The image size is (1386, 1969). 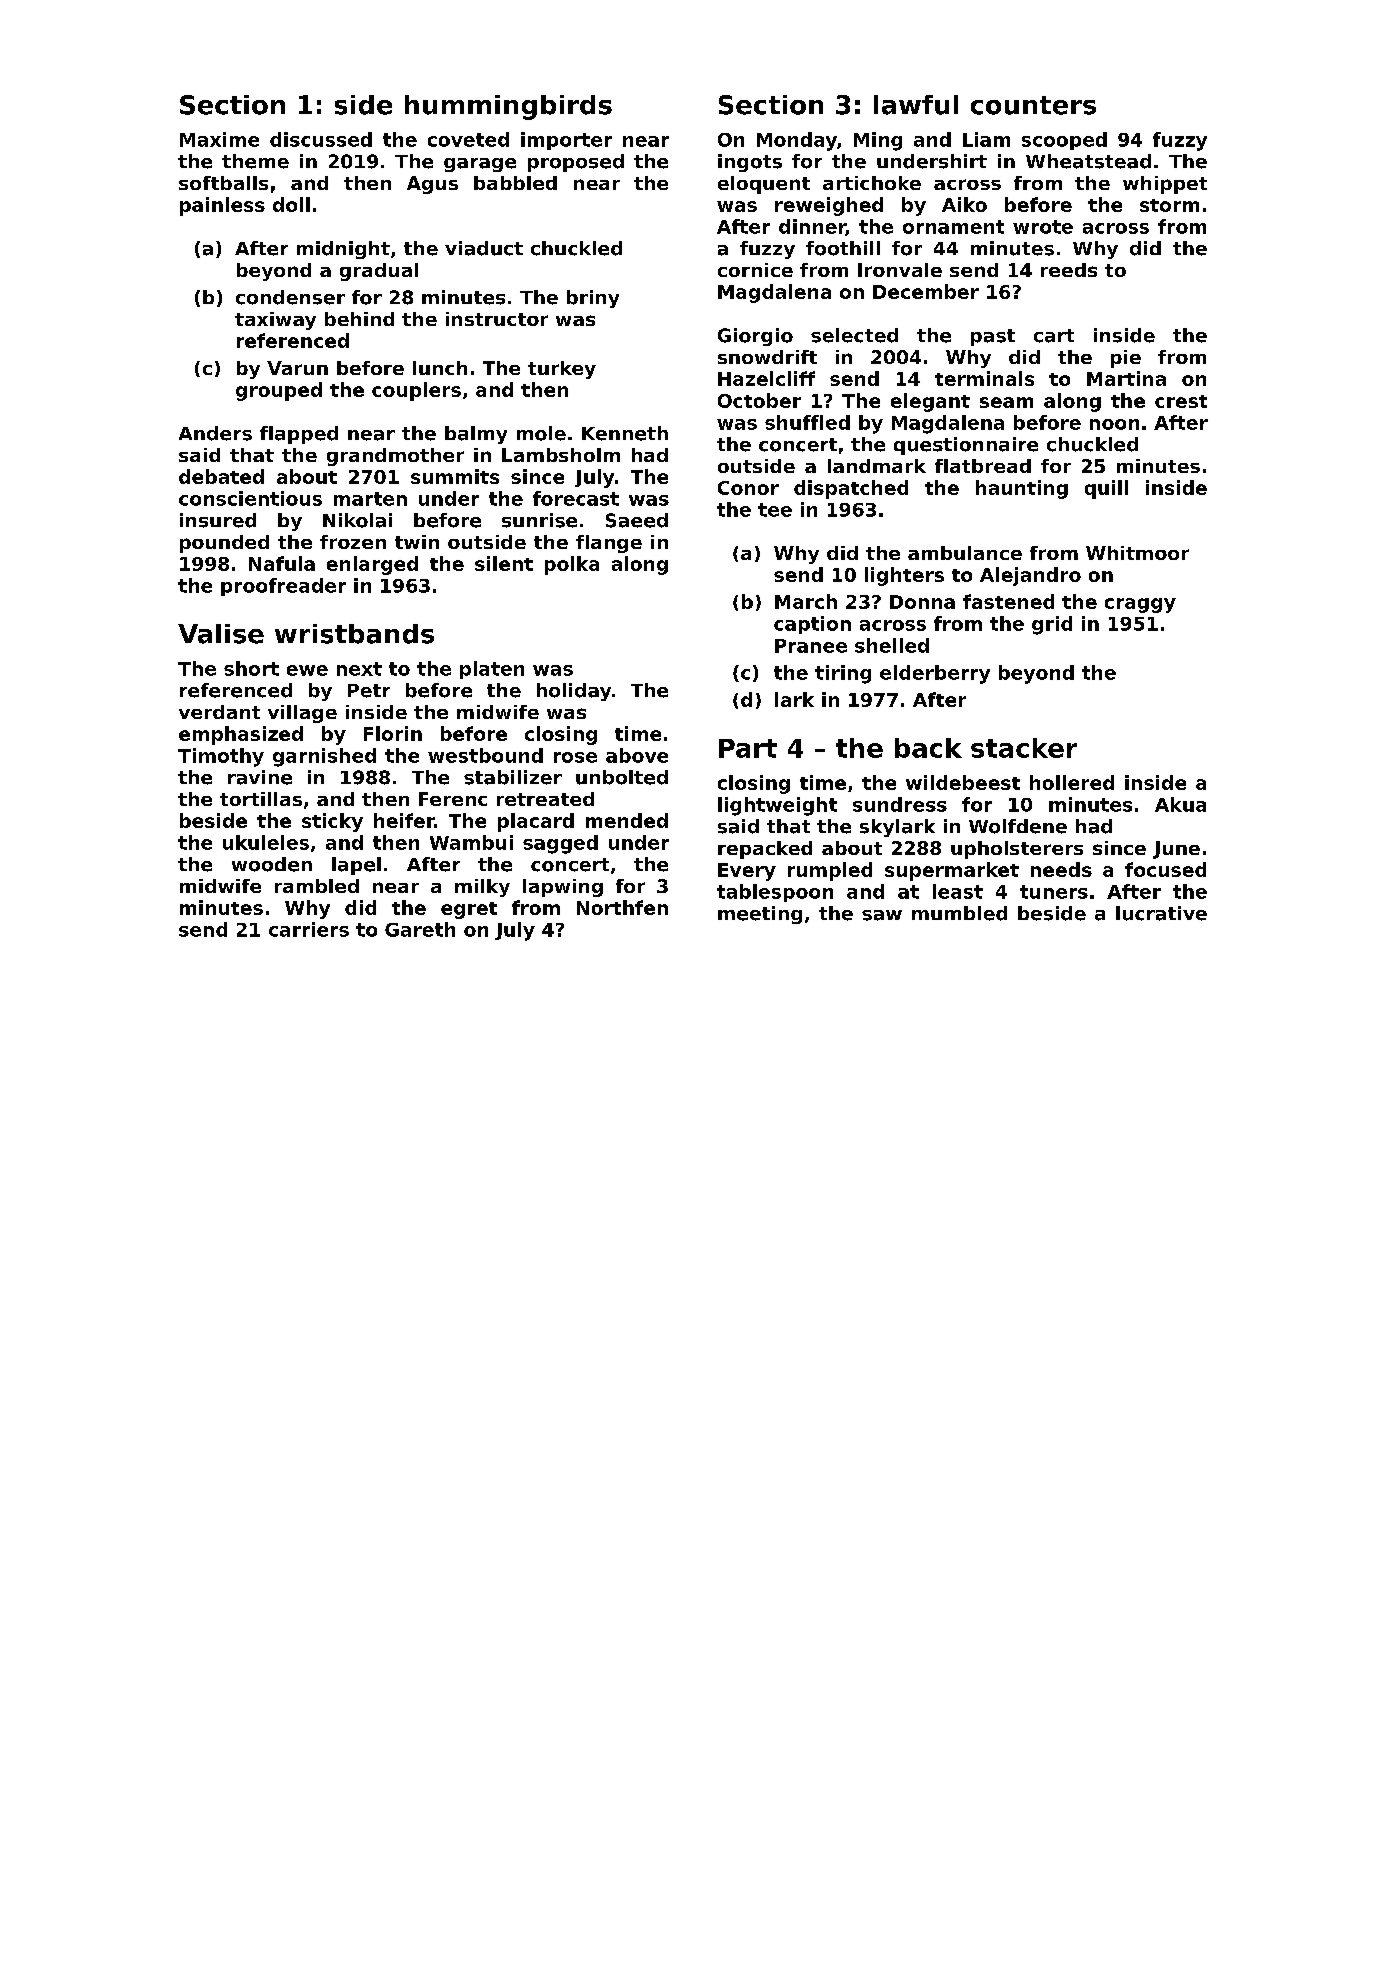 What do you see at coordinates (1140, 605) in the image?
I see `craggy` at bounding box center [1140, 605].
